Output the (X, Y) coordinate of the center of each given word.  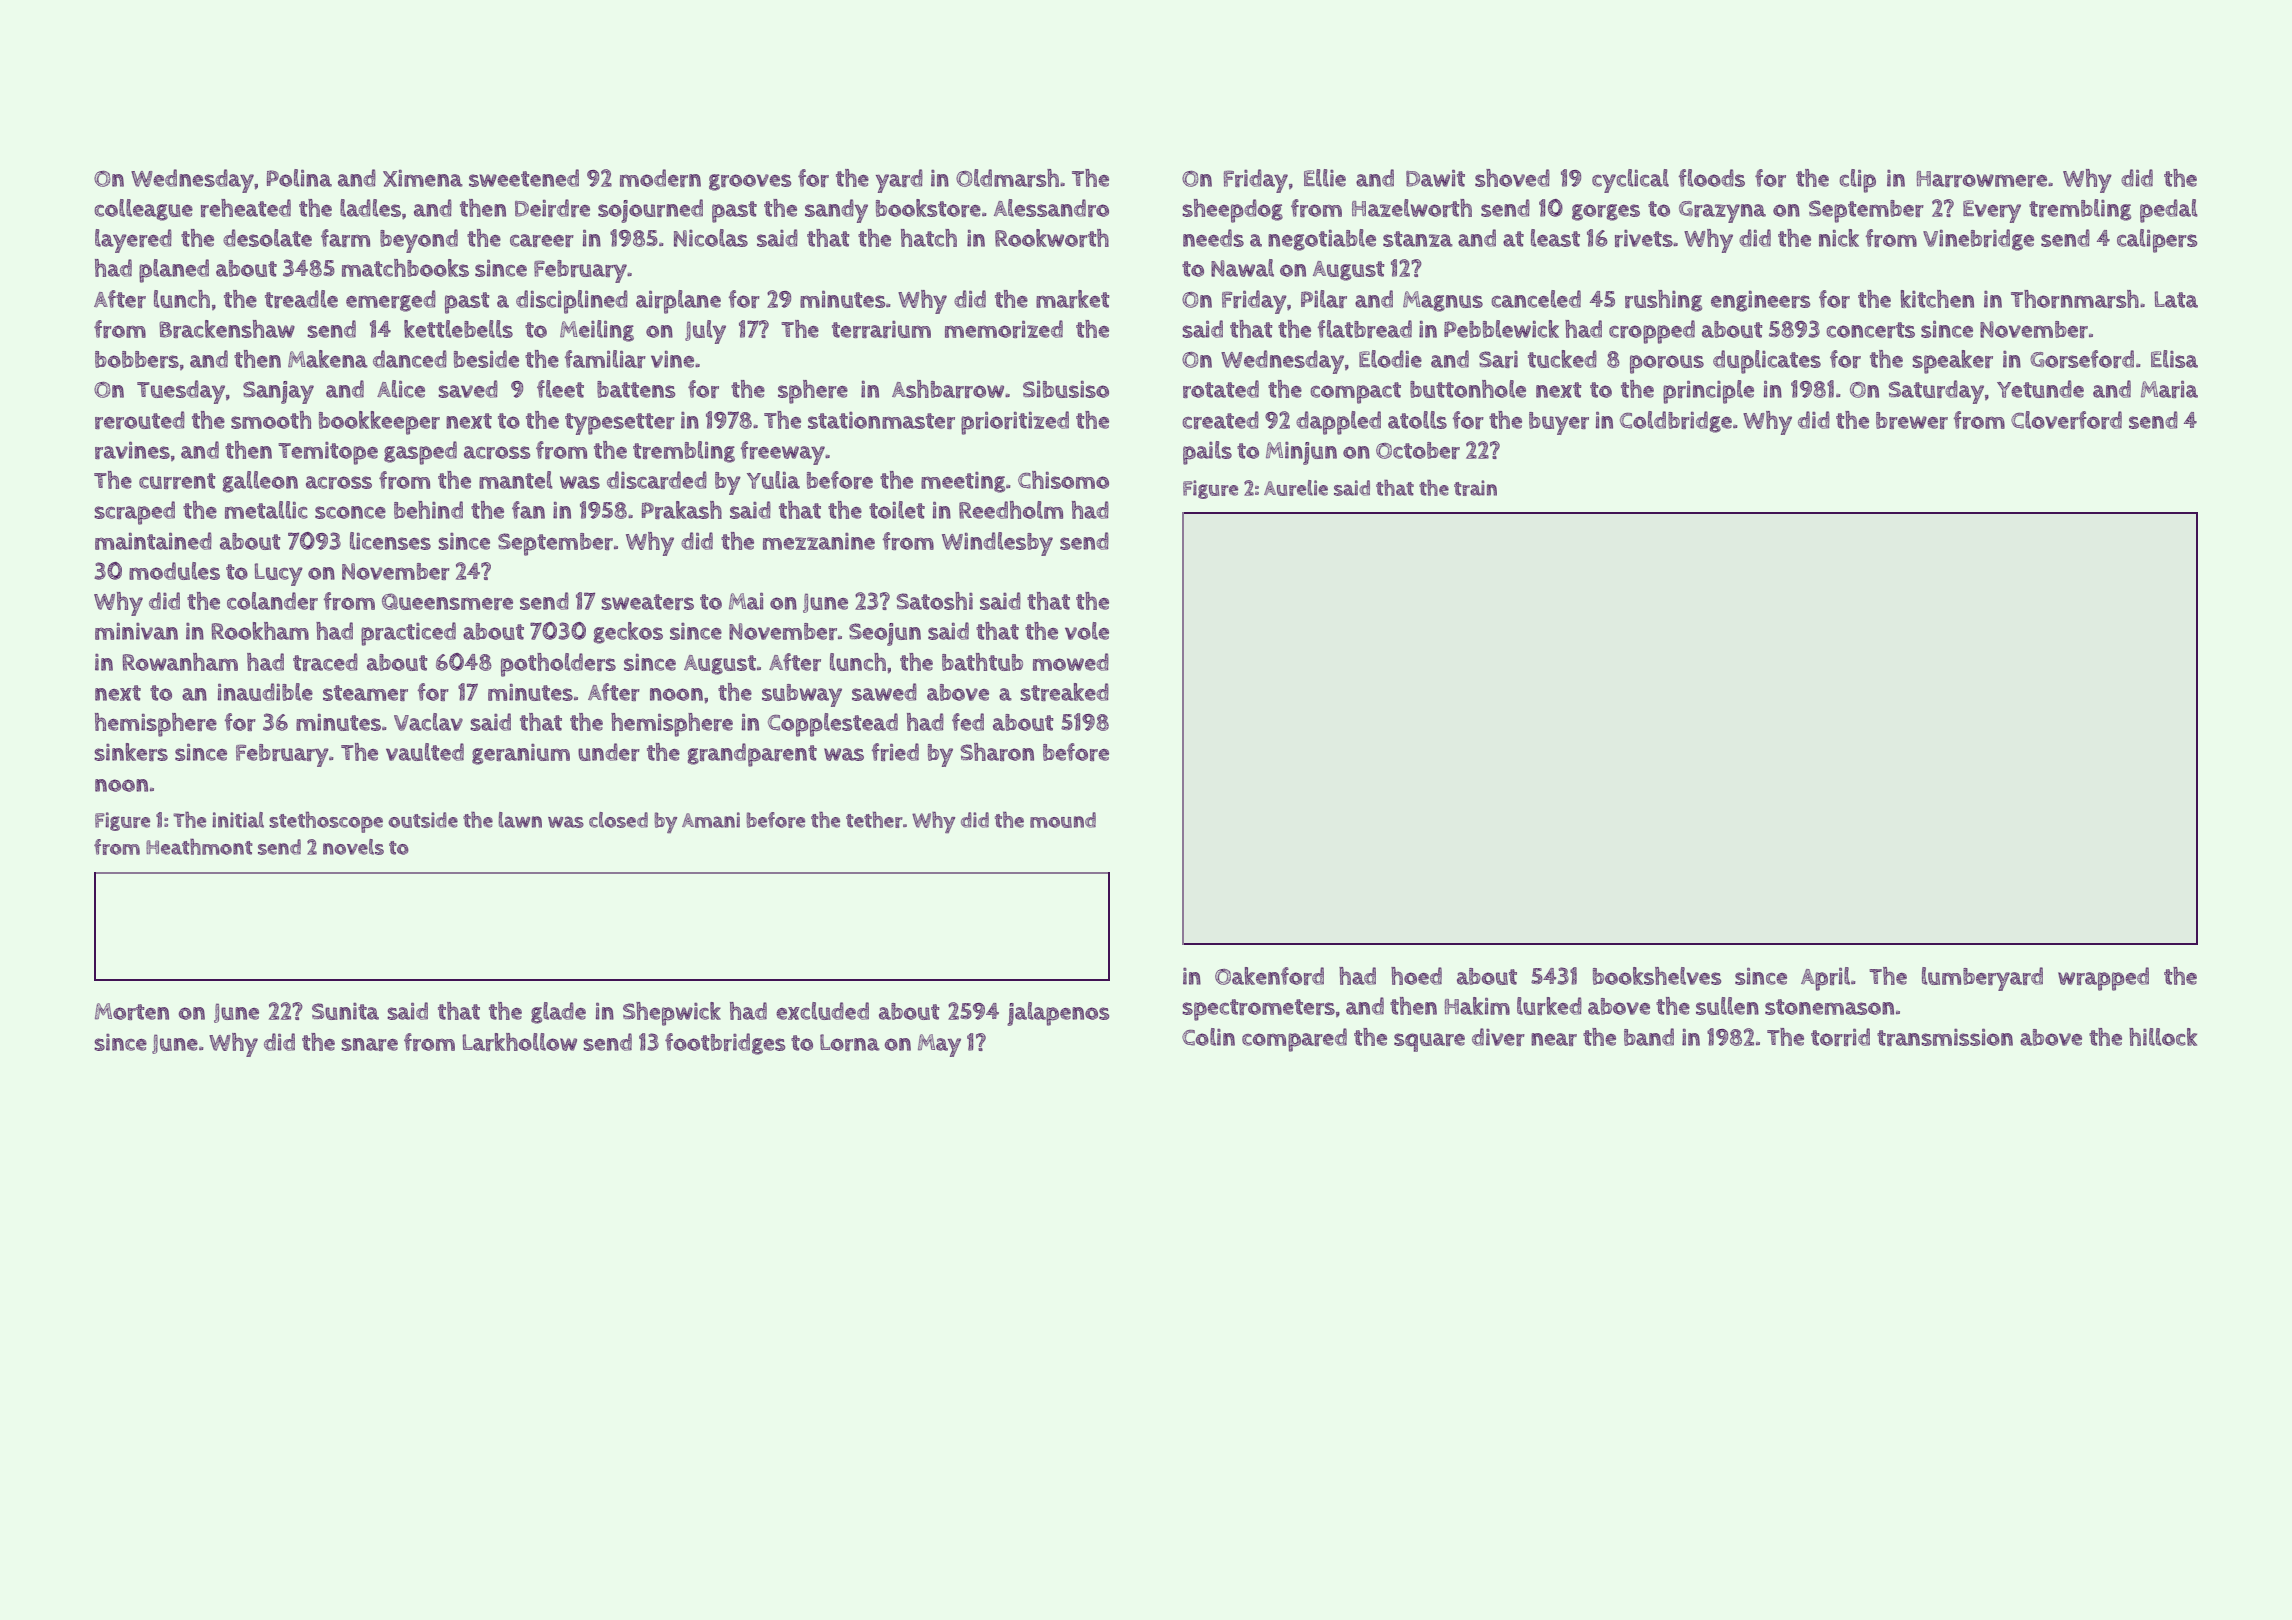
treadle (301, 299)
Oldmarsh (1007, 178)
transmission (1945, 1037)
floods (1712, 178)
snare (369, 1044)
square (1429, 1042)
